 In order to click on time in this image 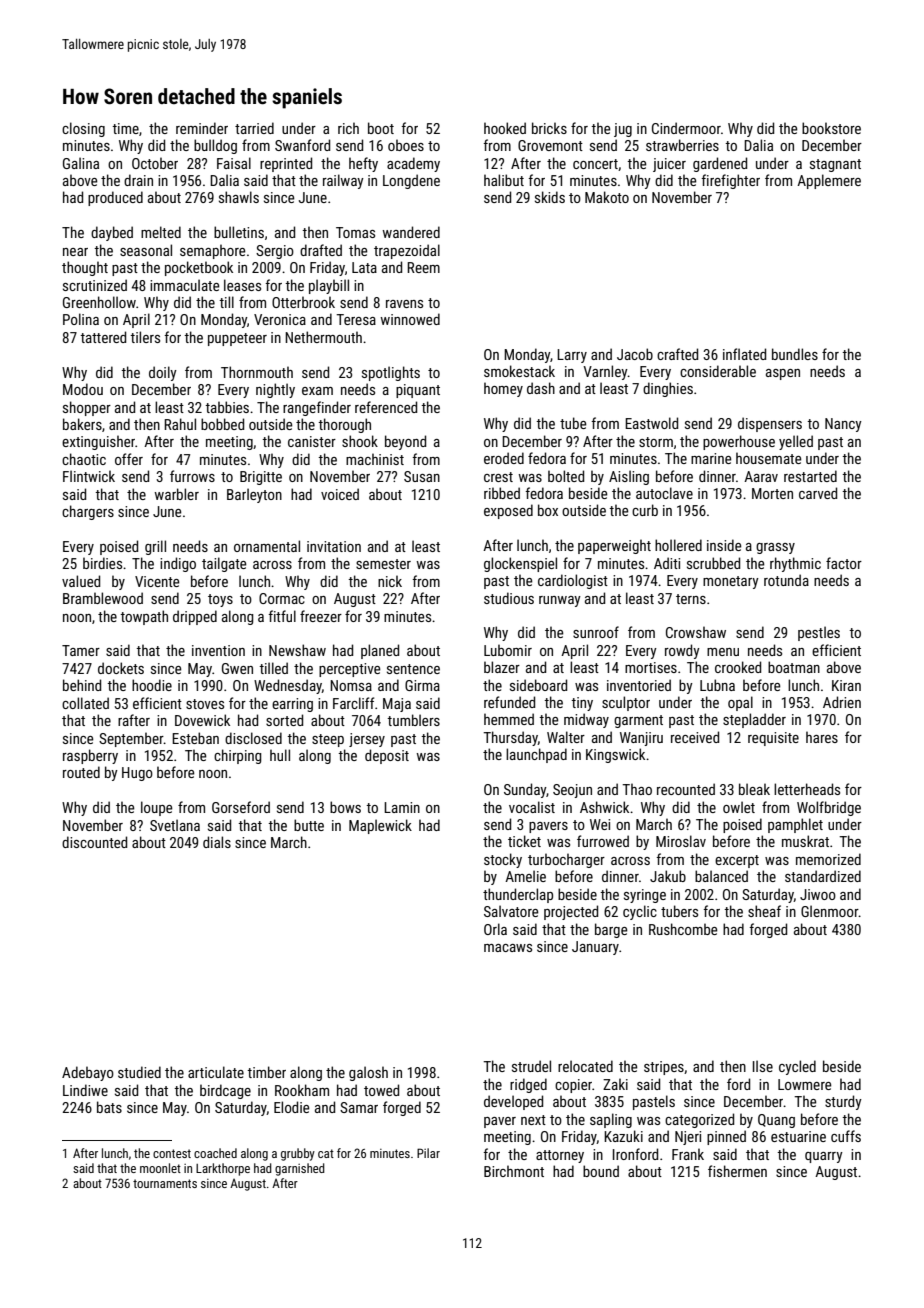, I will do `click(125, 128)`.
